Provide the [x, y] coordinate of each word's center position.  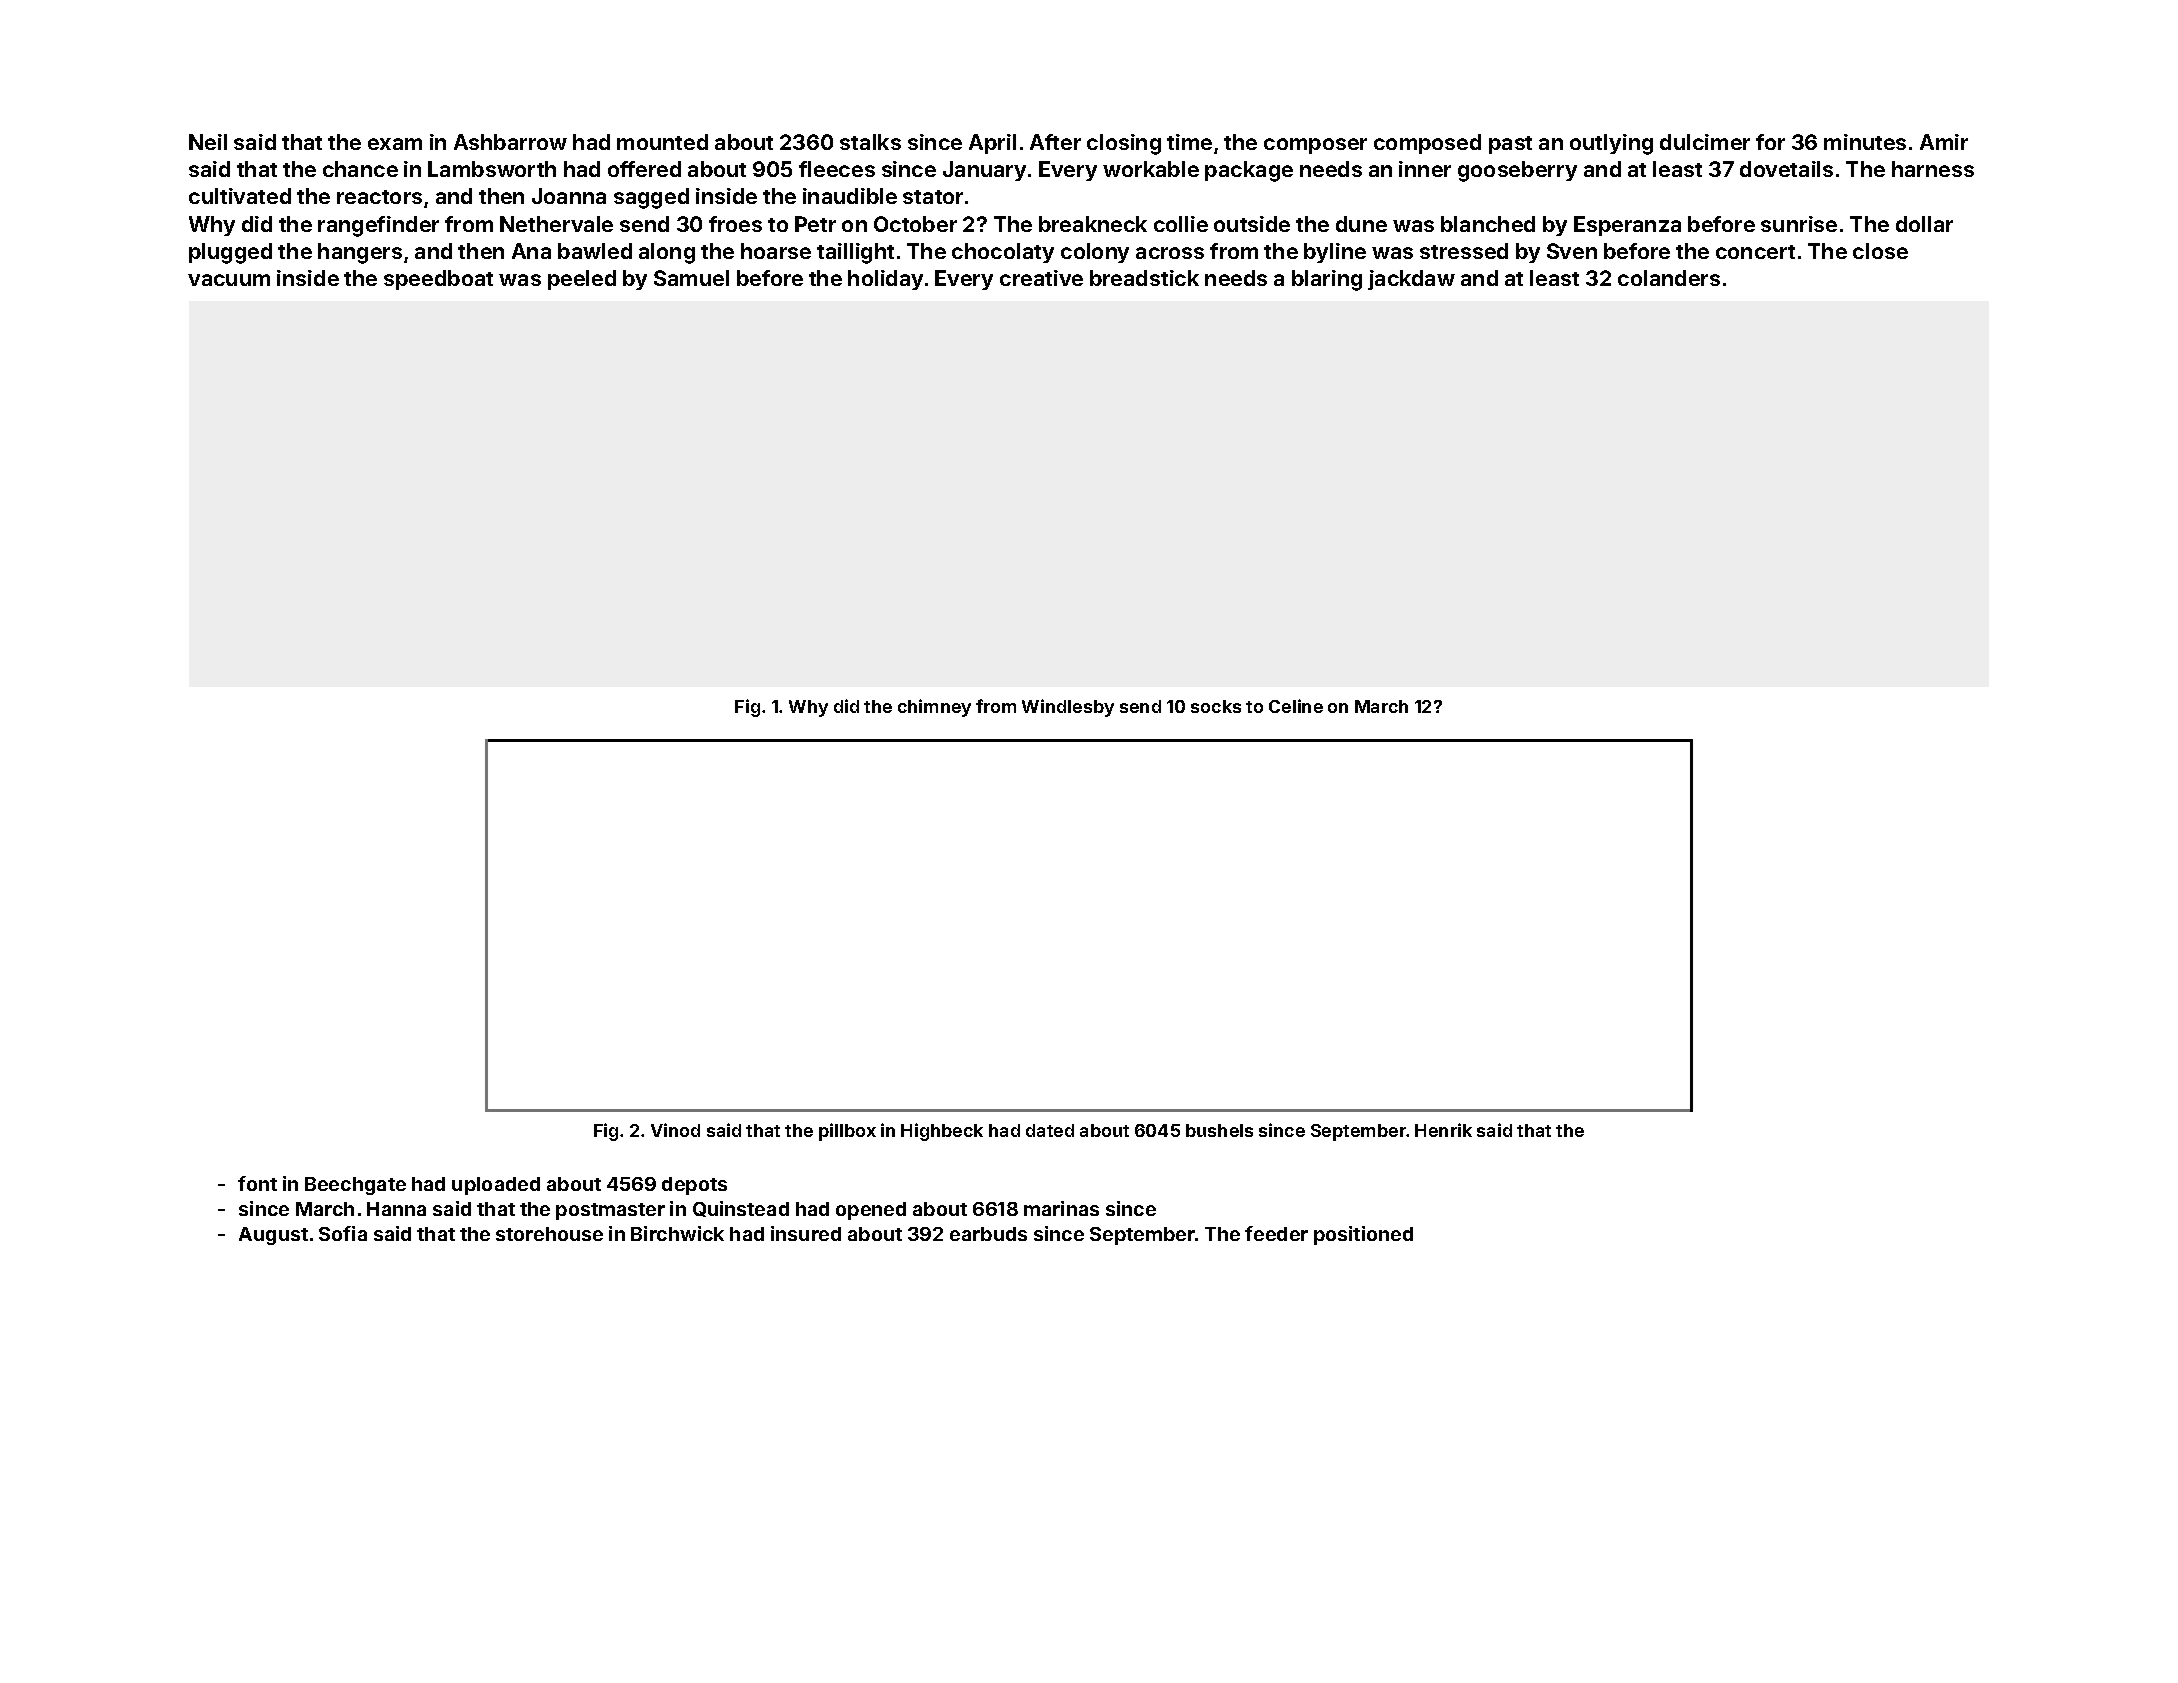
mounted [662, 142]
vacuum [229, 280]
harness [1933, 169]
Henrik [1443, 1130]
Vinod [675, 1130]
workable [1151, 169]
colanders [1669, 278]
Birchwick [677, 1233]
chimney [934, 708]
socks [1216, 706]
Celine [1296, 706]
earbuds [988, 1234]
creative [1041, 278]
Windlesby [1068, 708]
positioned [1363, 1235]
